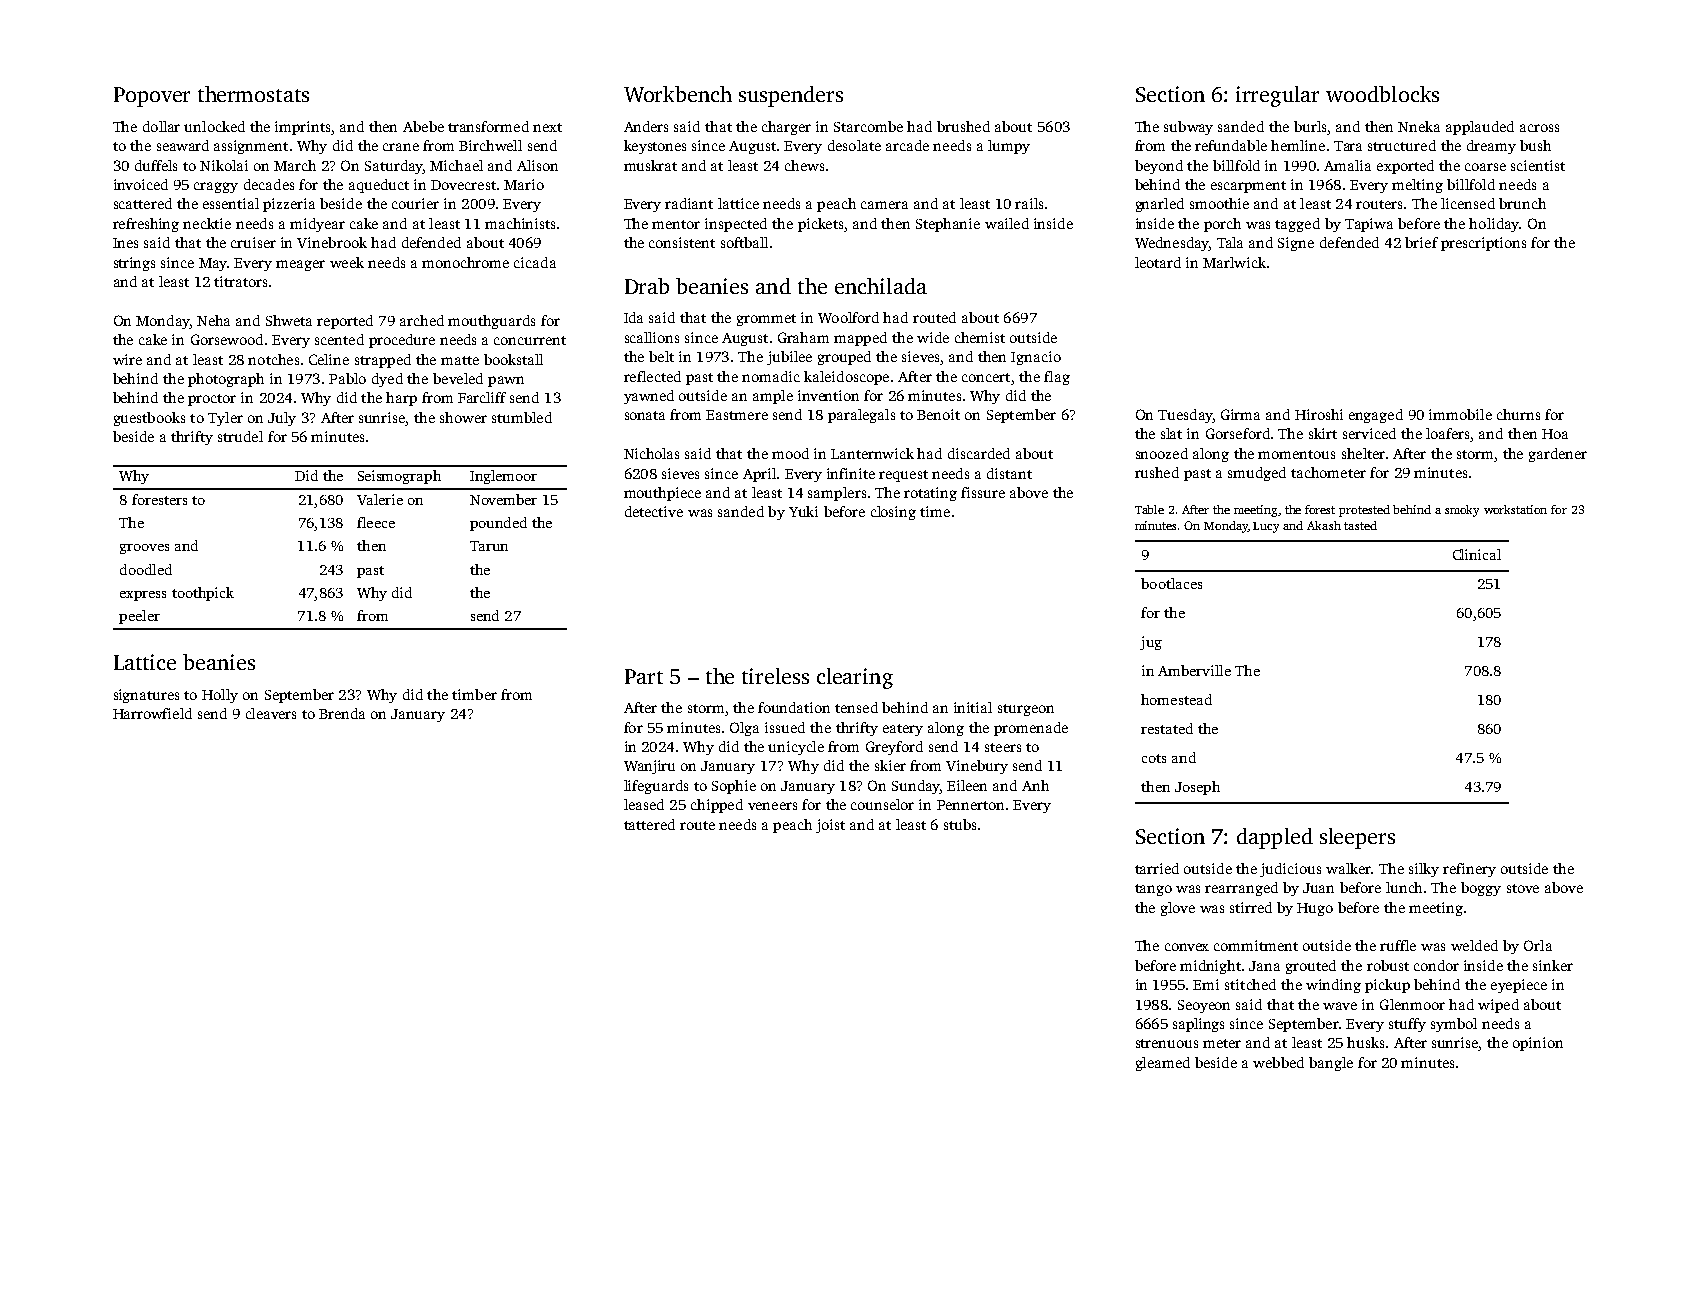 This image has height=1314, width=1701. Describe the element at coordinates (803, 511) in the image. I see `Yuki` at that location.
